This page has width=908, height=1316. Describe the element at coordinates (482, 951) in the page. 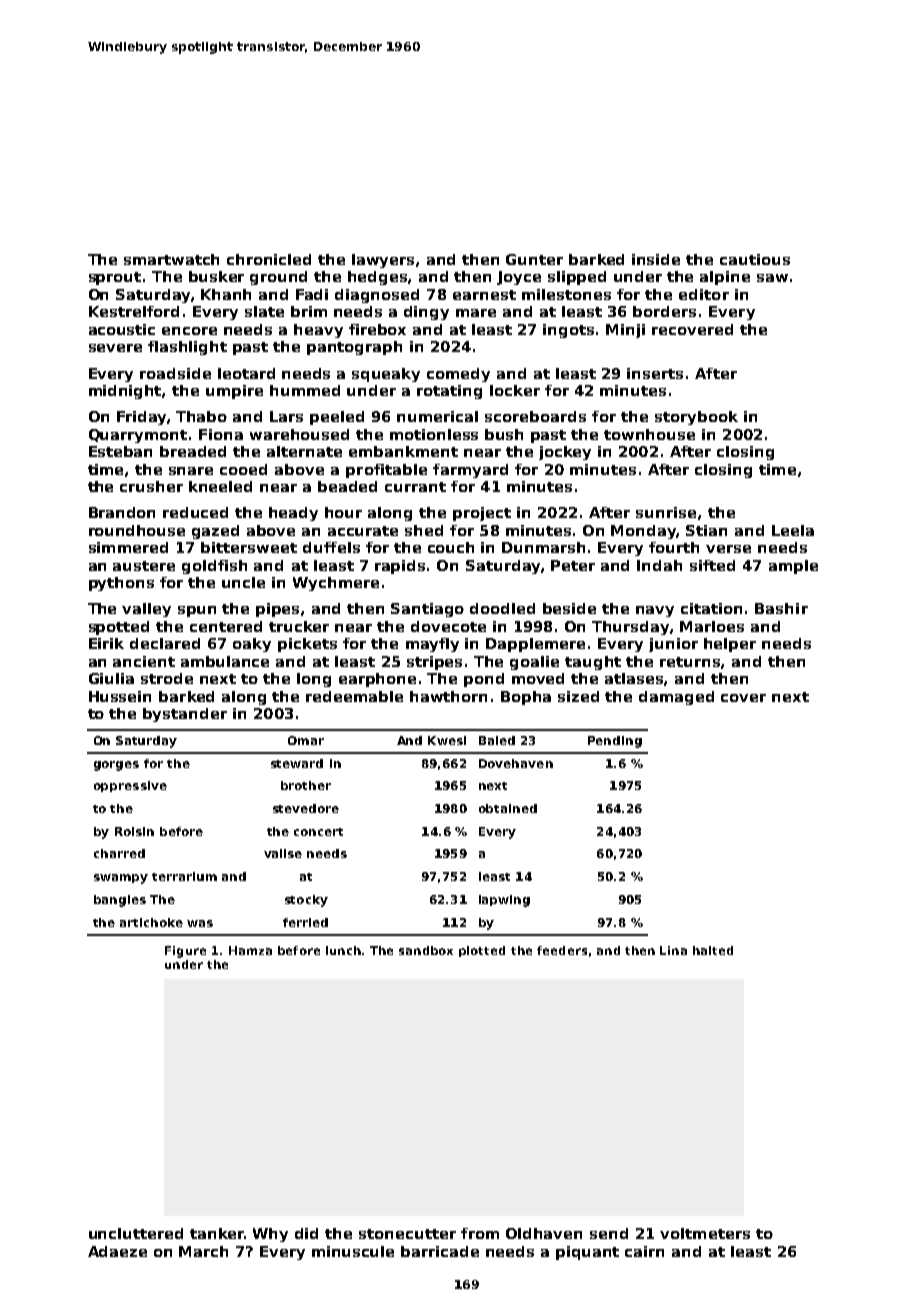

I see `plotted` at that location.
